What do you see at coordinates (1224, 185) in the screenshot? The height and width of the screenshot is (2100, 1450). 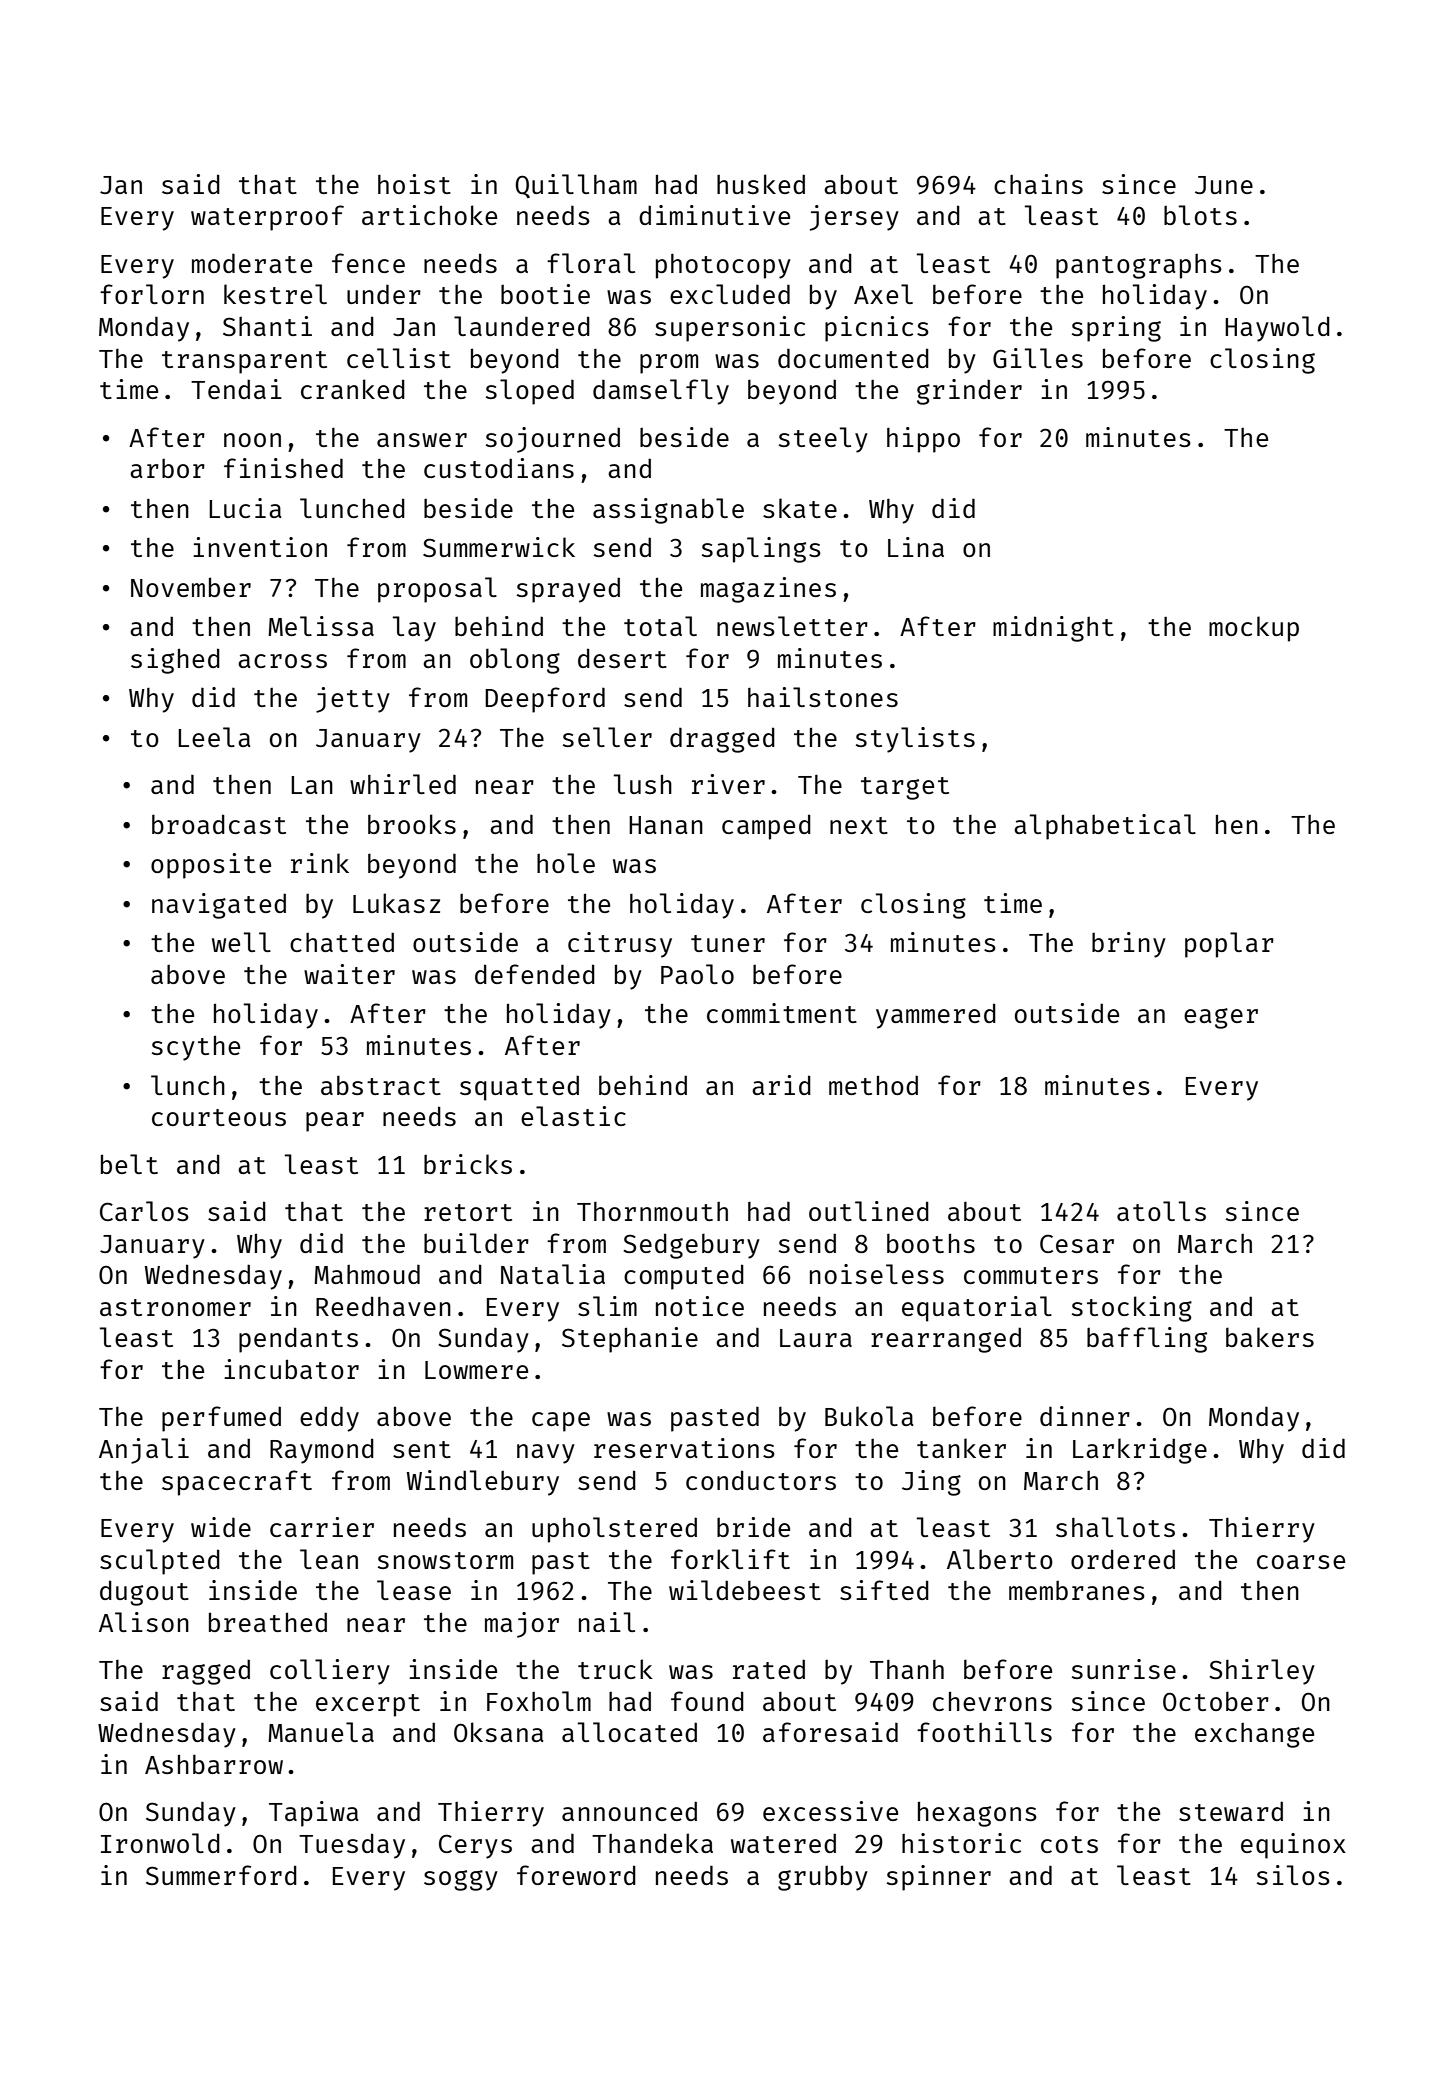 I see `June` at bounding box center [1224, 185].
